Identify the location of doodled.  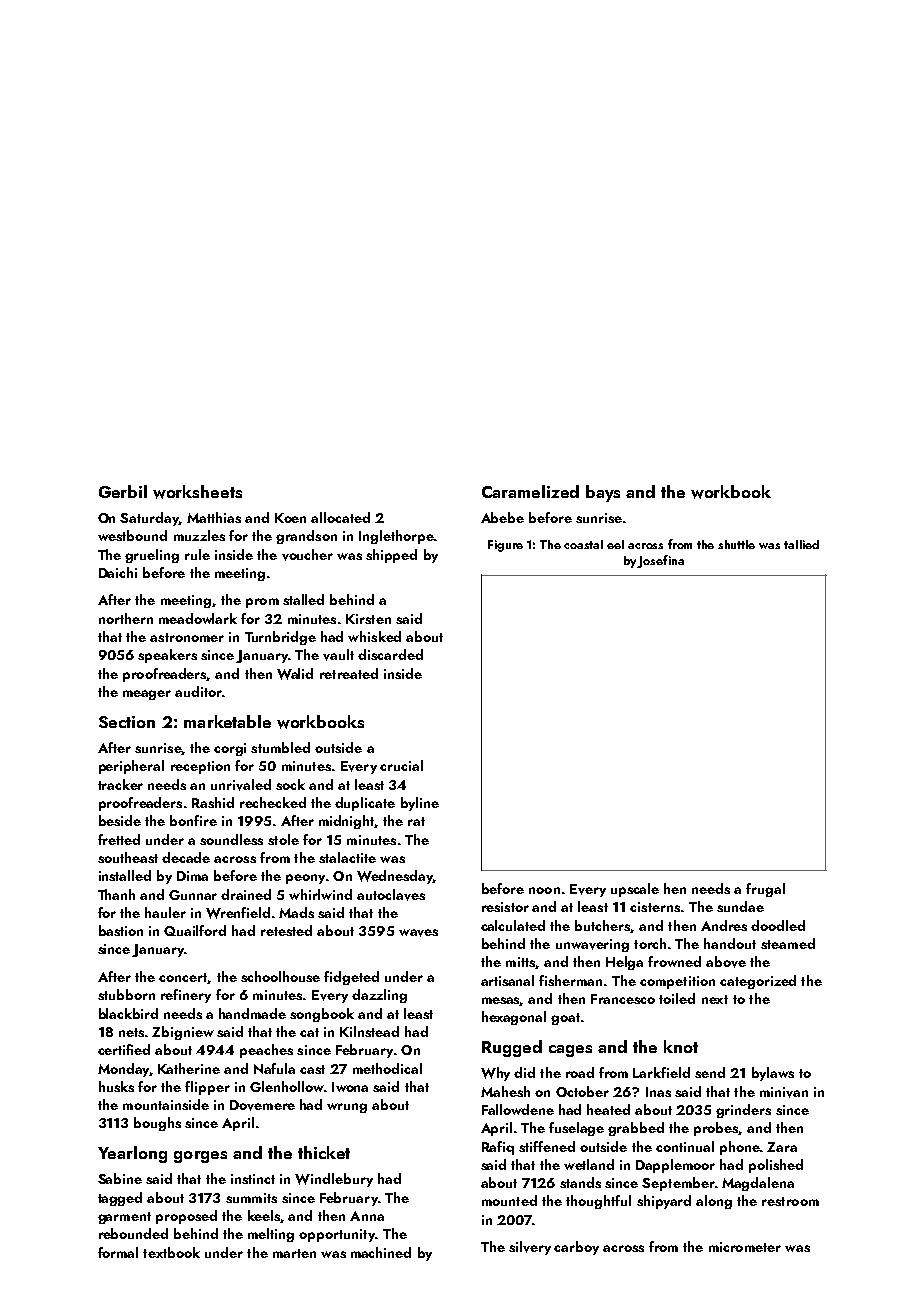
(778, 925).
